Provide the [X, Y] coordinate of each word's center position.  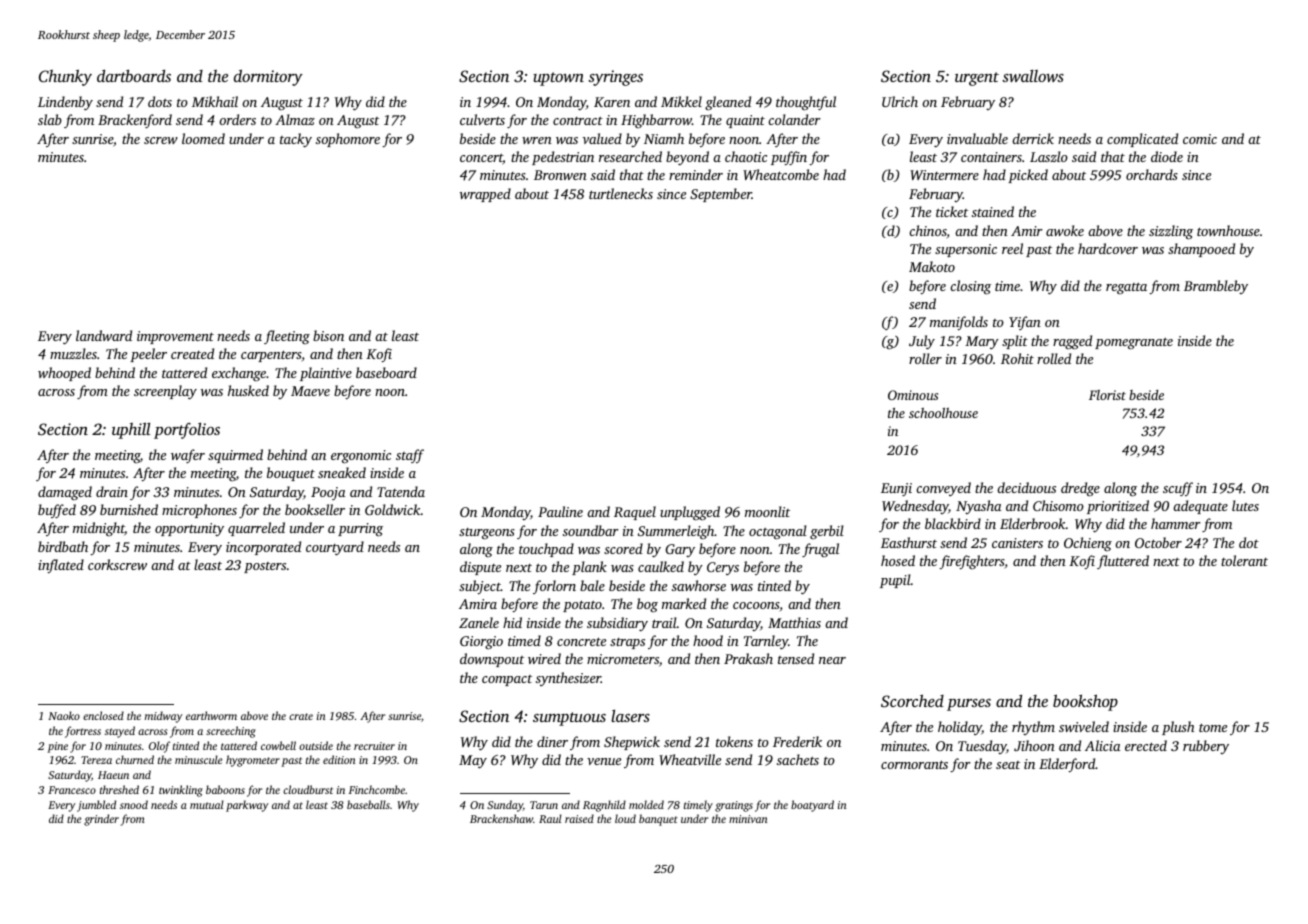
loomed [203, 138]
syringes [615, 78]
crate [301, 716]
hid [512, 622]
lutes [1245, 505]
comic [1200, 139]
